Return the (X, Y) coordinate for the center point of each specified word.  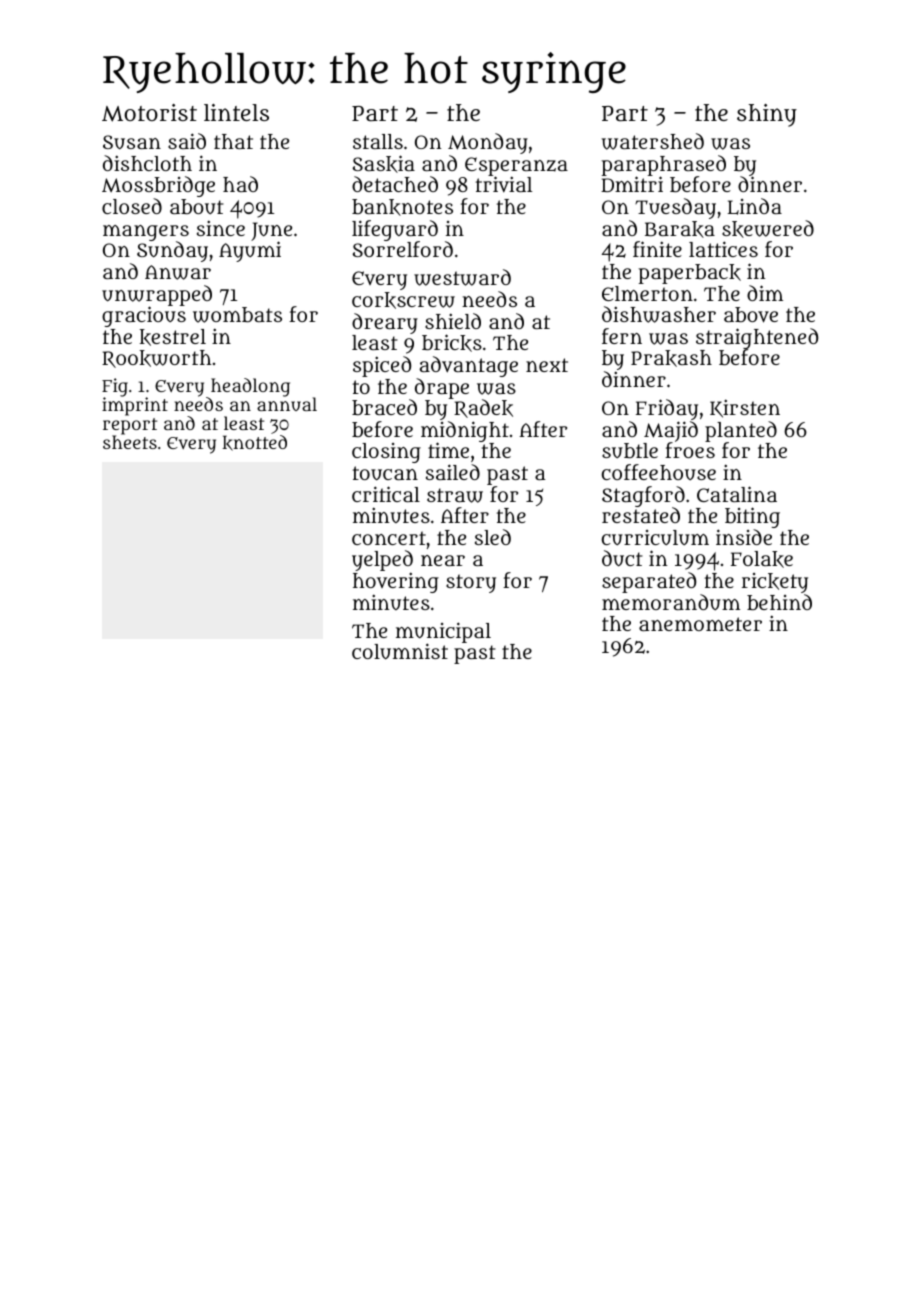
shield (453, 321)
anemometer (700, 624)
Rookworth (157, 359)
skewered (768, 229)
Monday (488, 143)
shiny (767, 115)
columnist (400, 651)
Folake (762, 559)
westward (462, 277)
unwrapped (157, 296)
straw (455, 495)
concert (389, 538)
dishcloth (147, 163)
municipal (443, 633)
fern (622, 336)
